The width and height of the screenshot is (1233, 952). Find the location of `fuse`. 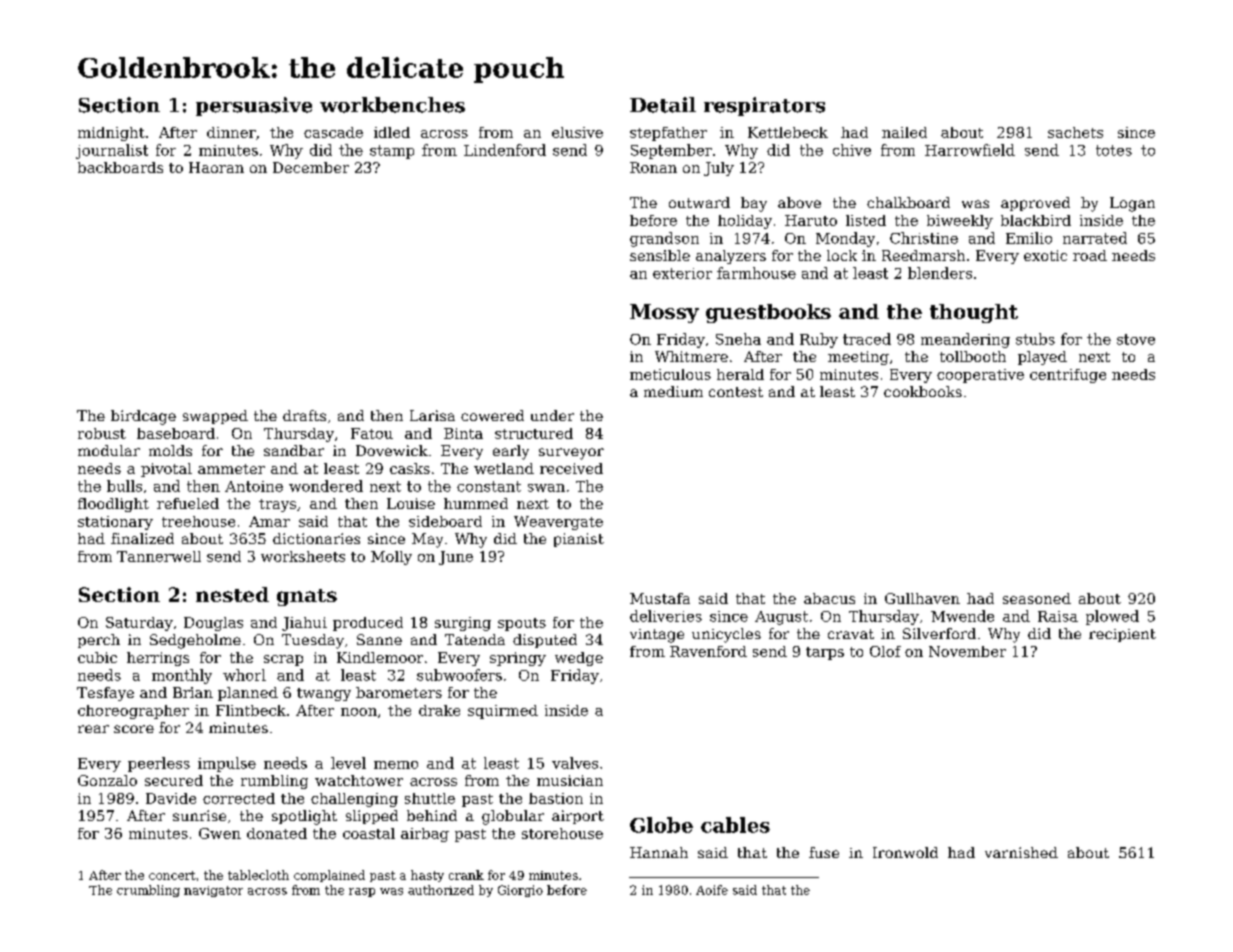

fuse is located at coordinates (824, 852).
